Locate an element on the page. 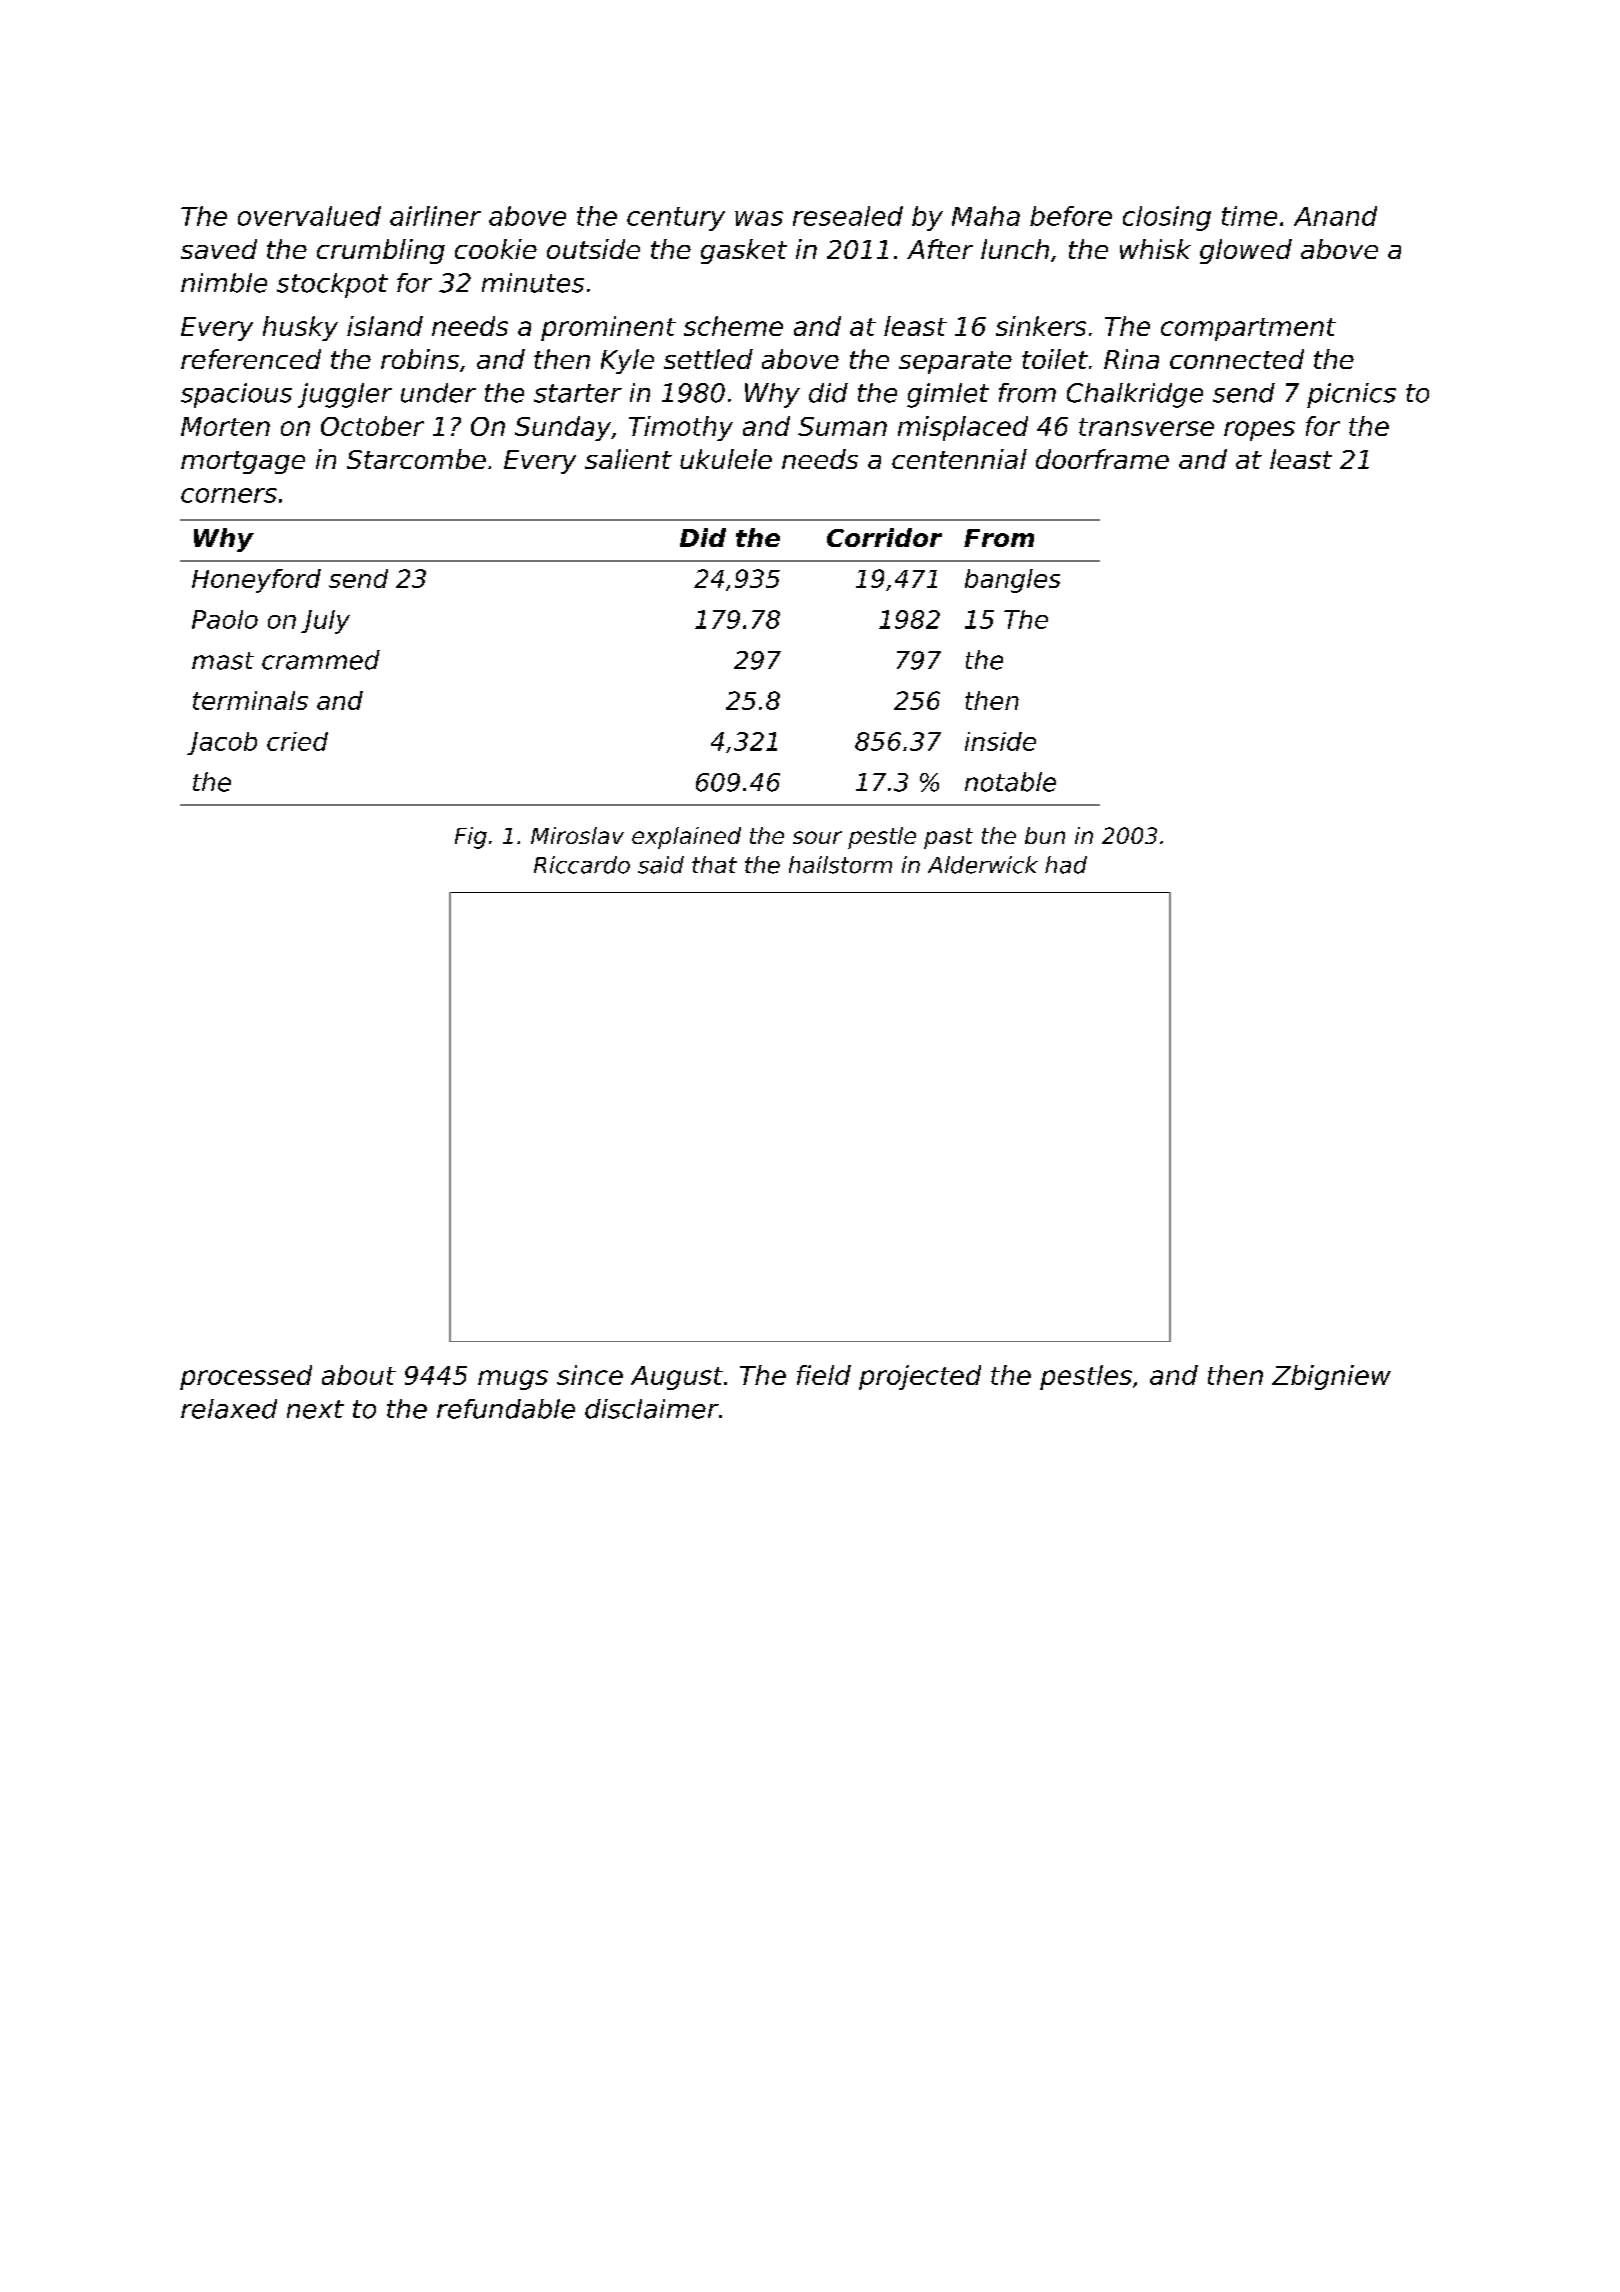 The width and height of the page is (1620, 2292). July is located at coordinates (325, 622).
